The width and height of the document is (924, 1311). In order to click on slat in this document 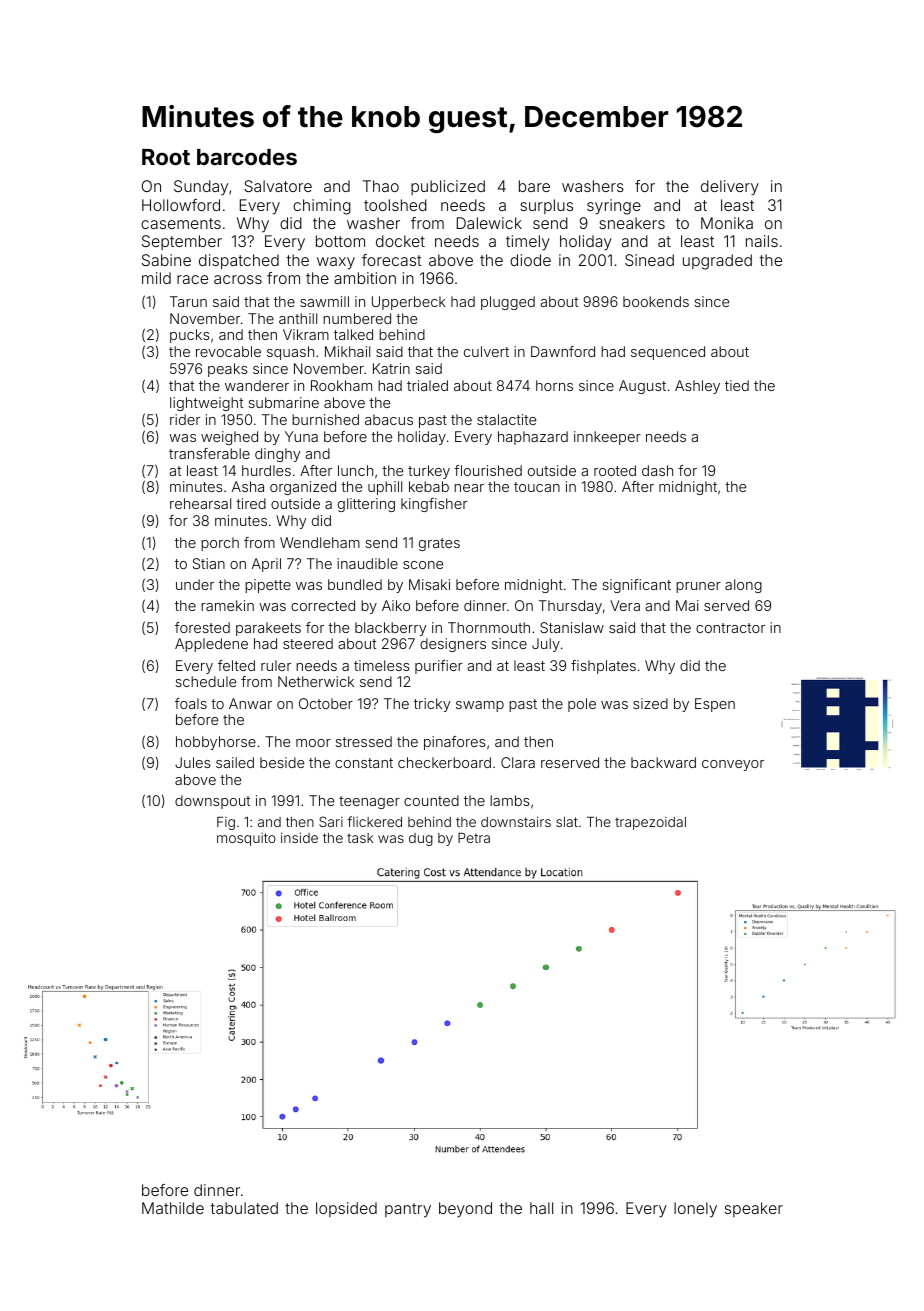, I will do `click(567, 822)`.
